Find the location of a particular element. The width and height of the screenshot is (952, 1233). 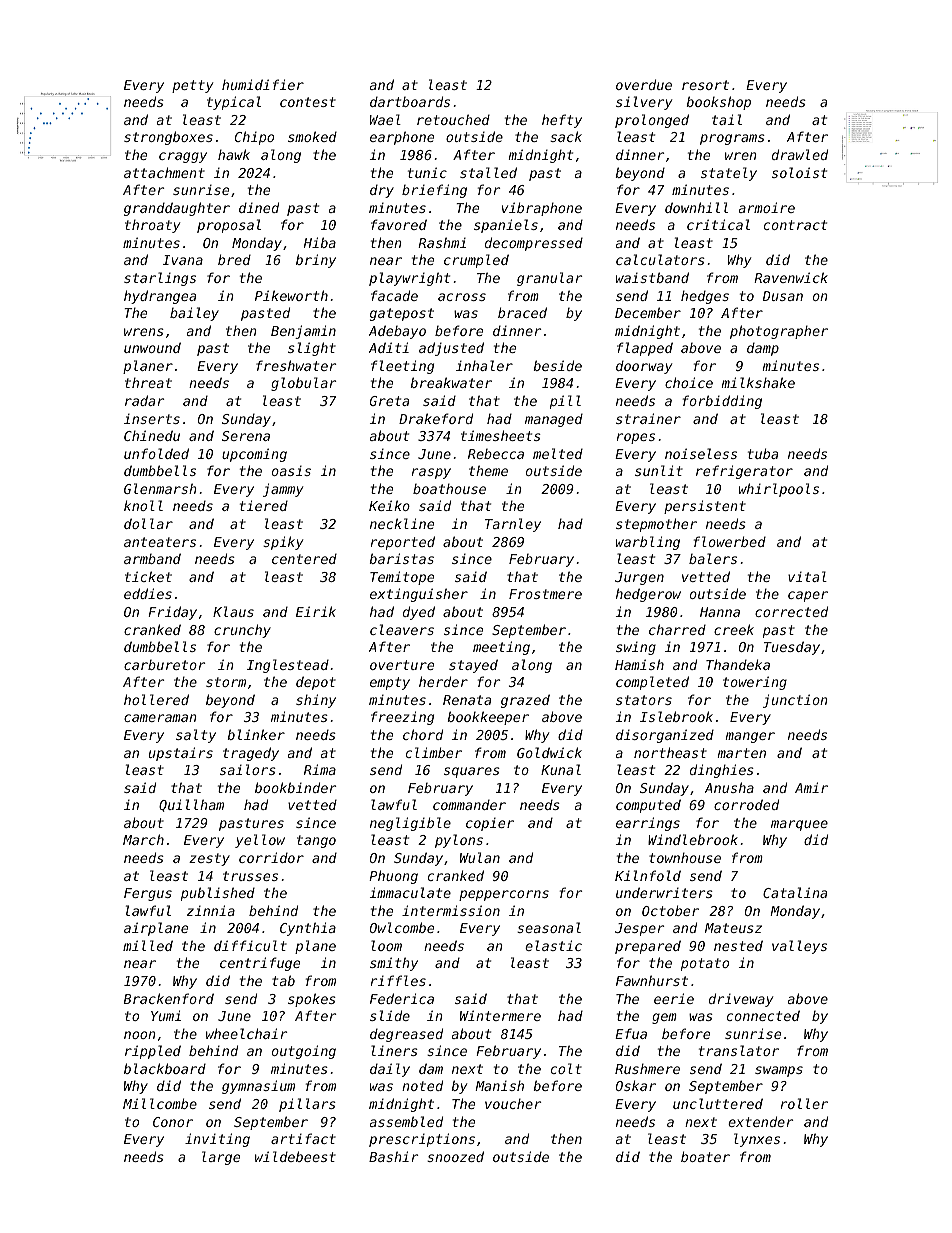

overdue is located at coordinates (644, 84).
